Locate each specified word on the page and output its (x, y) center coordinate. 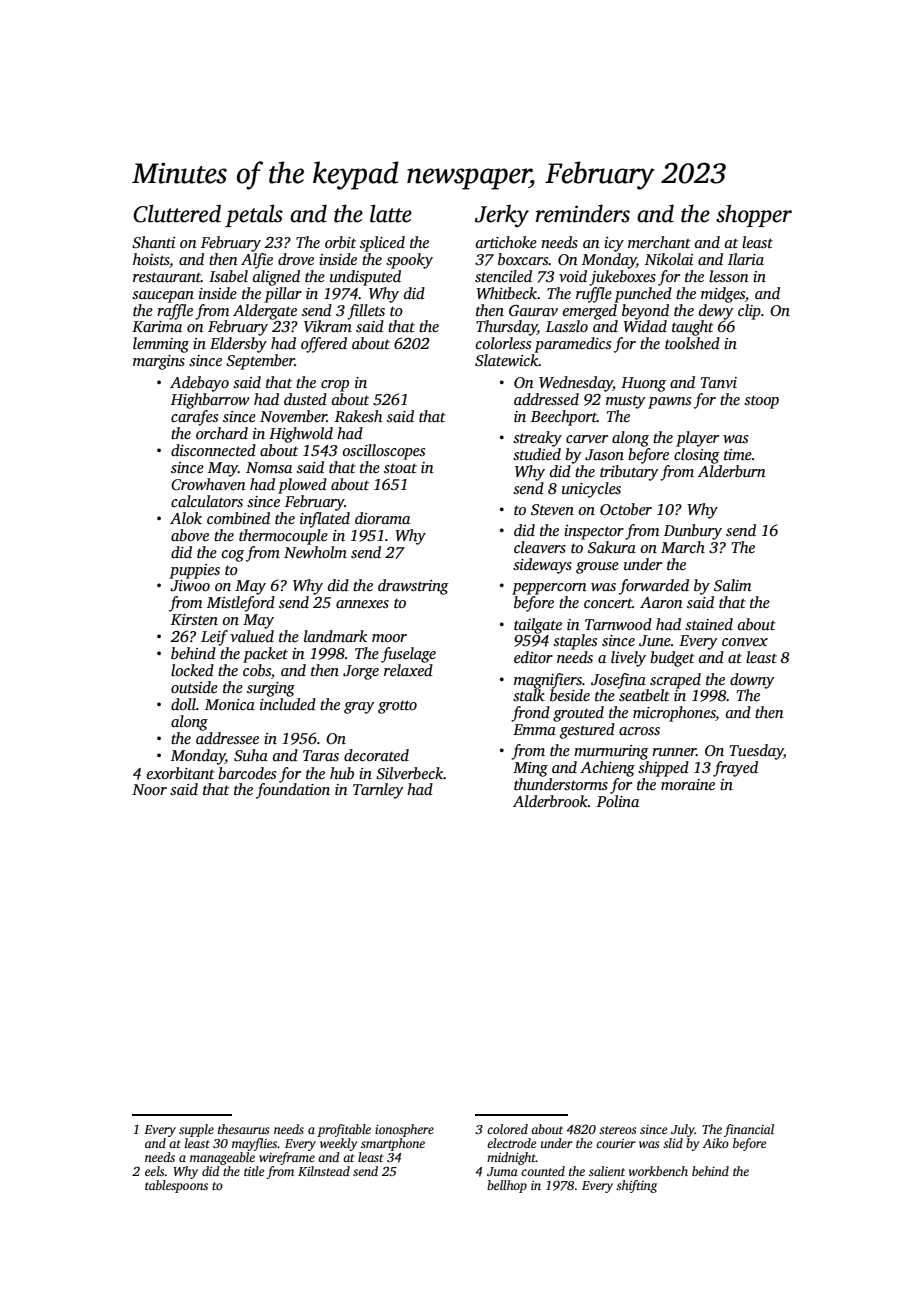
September (260, 362)
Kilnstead (324, 1171)
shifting (636, 1186)
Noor (149, 789)
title (254, 1171)
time (738, 454)
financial (749, 1130)
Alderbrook (550, 801)
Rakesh (358, 416)
